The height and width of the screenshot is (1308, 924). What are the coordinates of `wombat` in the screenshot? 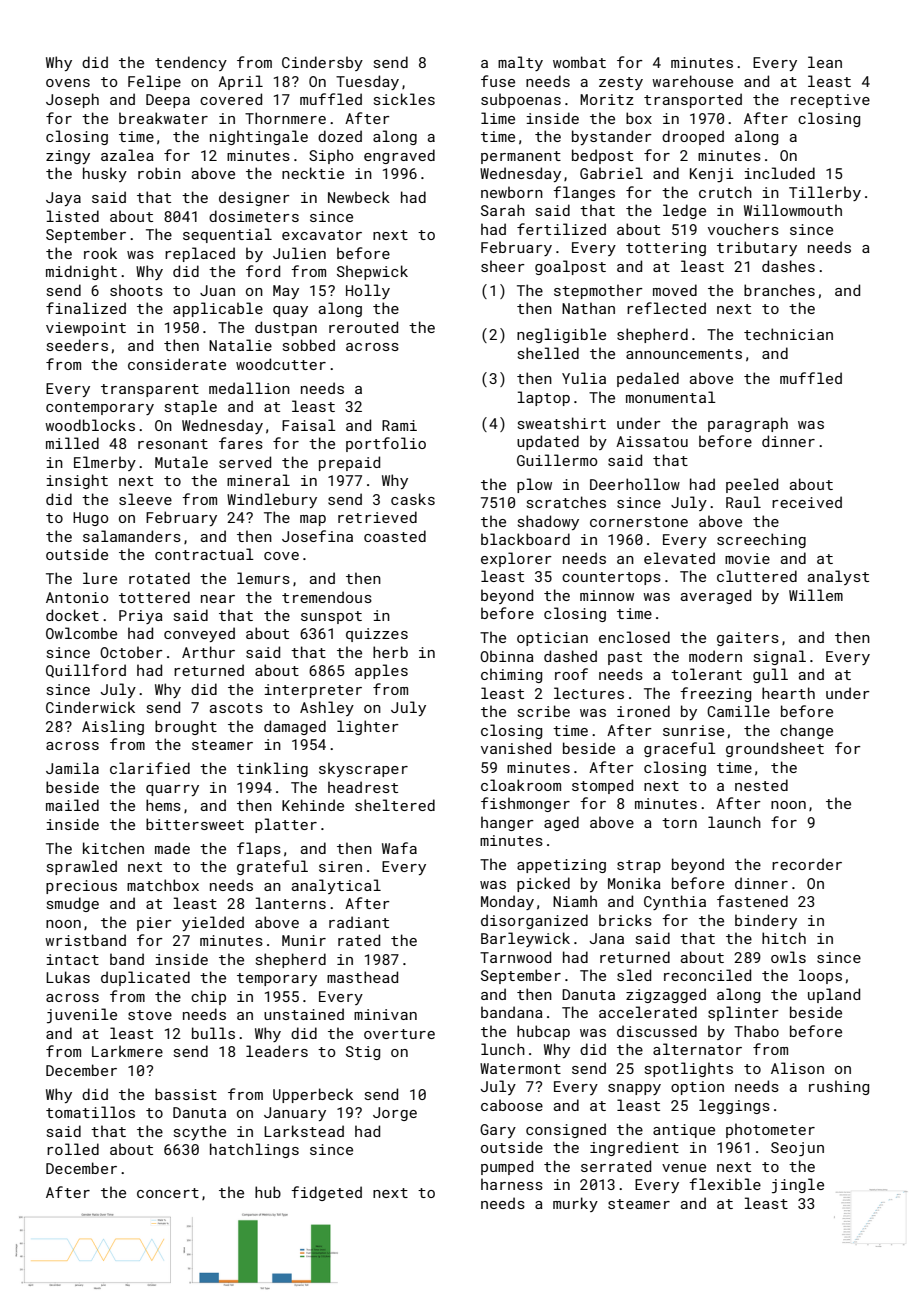 It's located at (579, 62).
